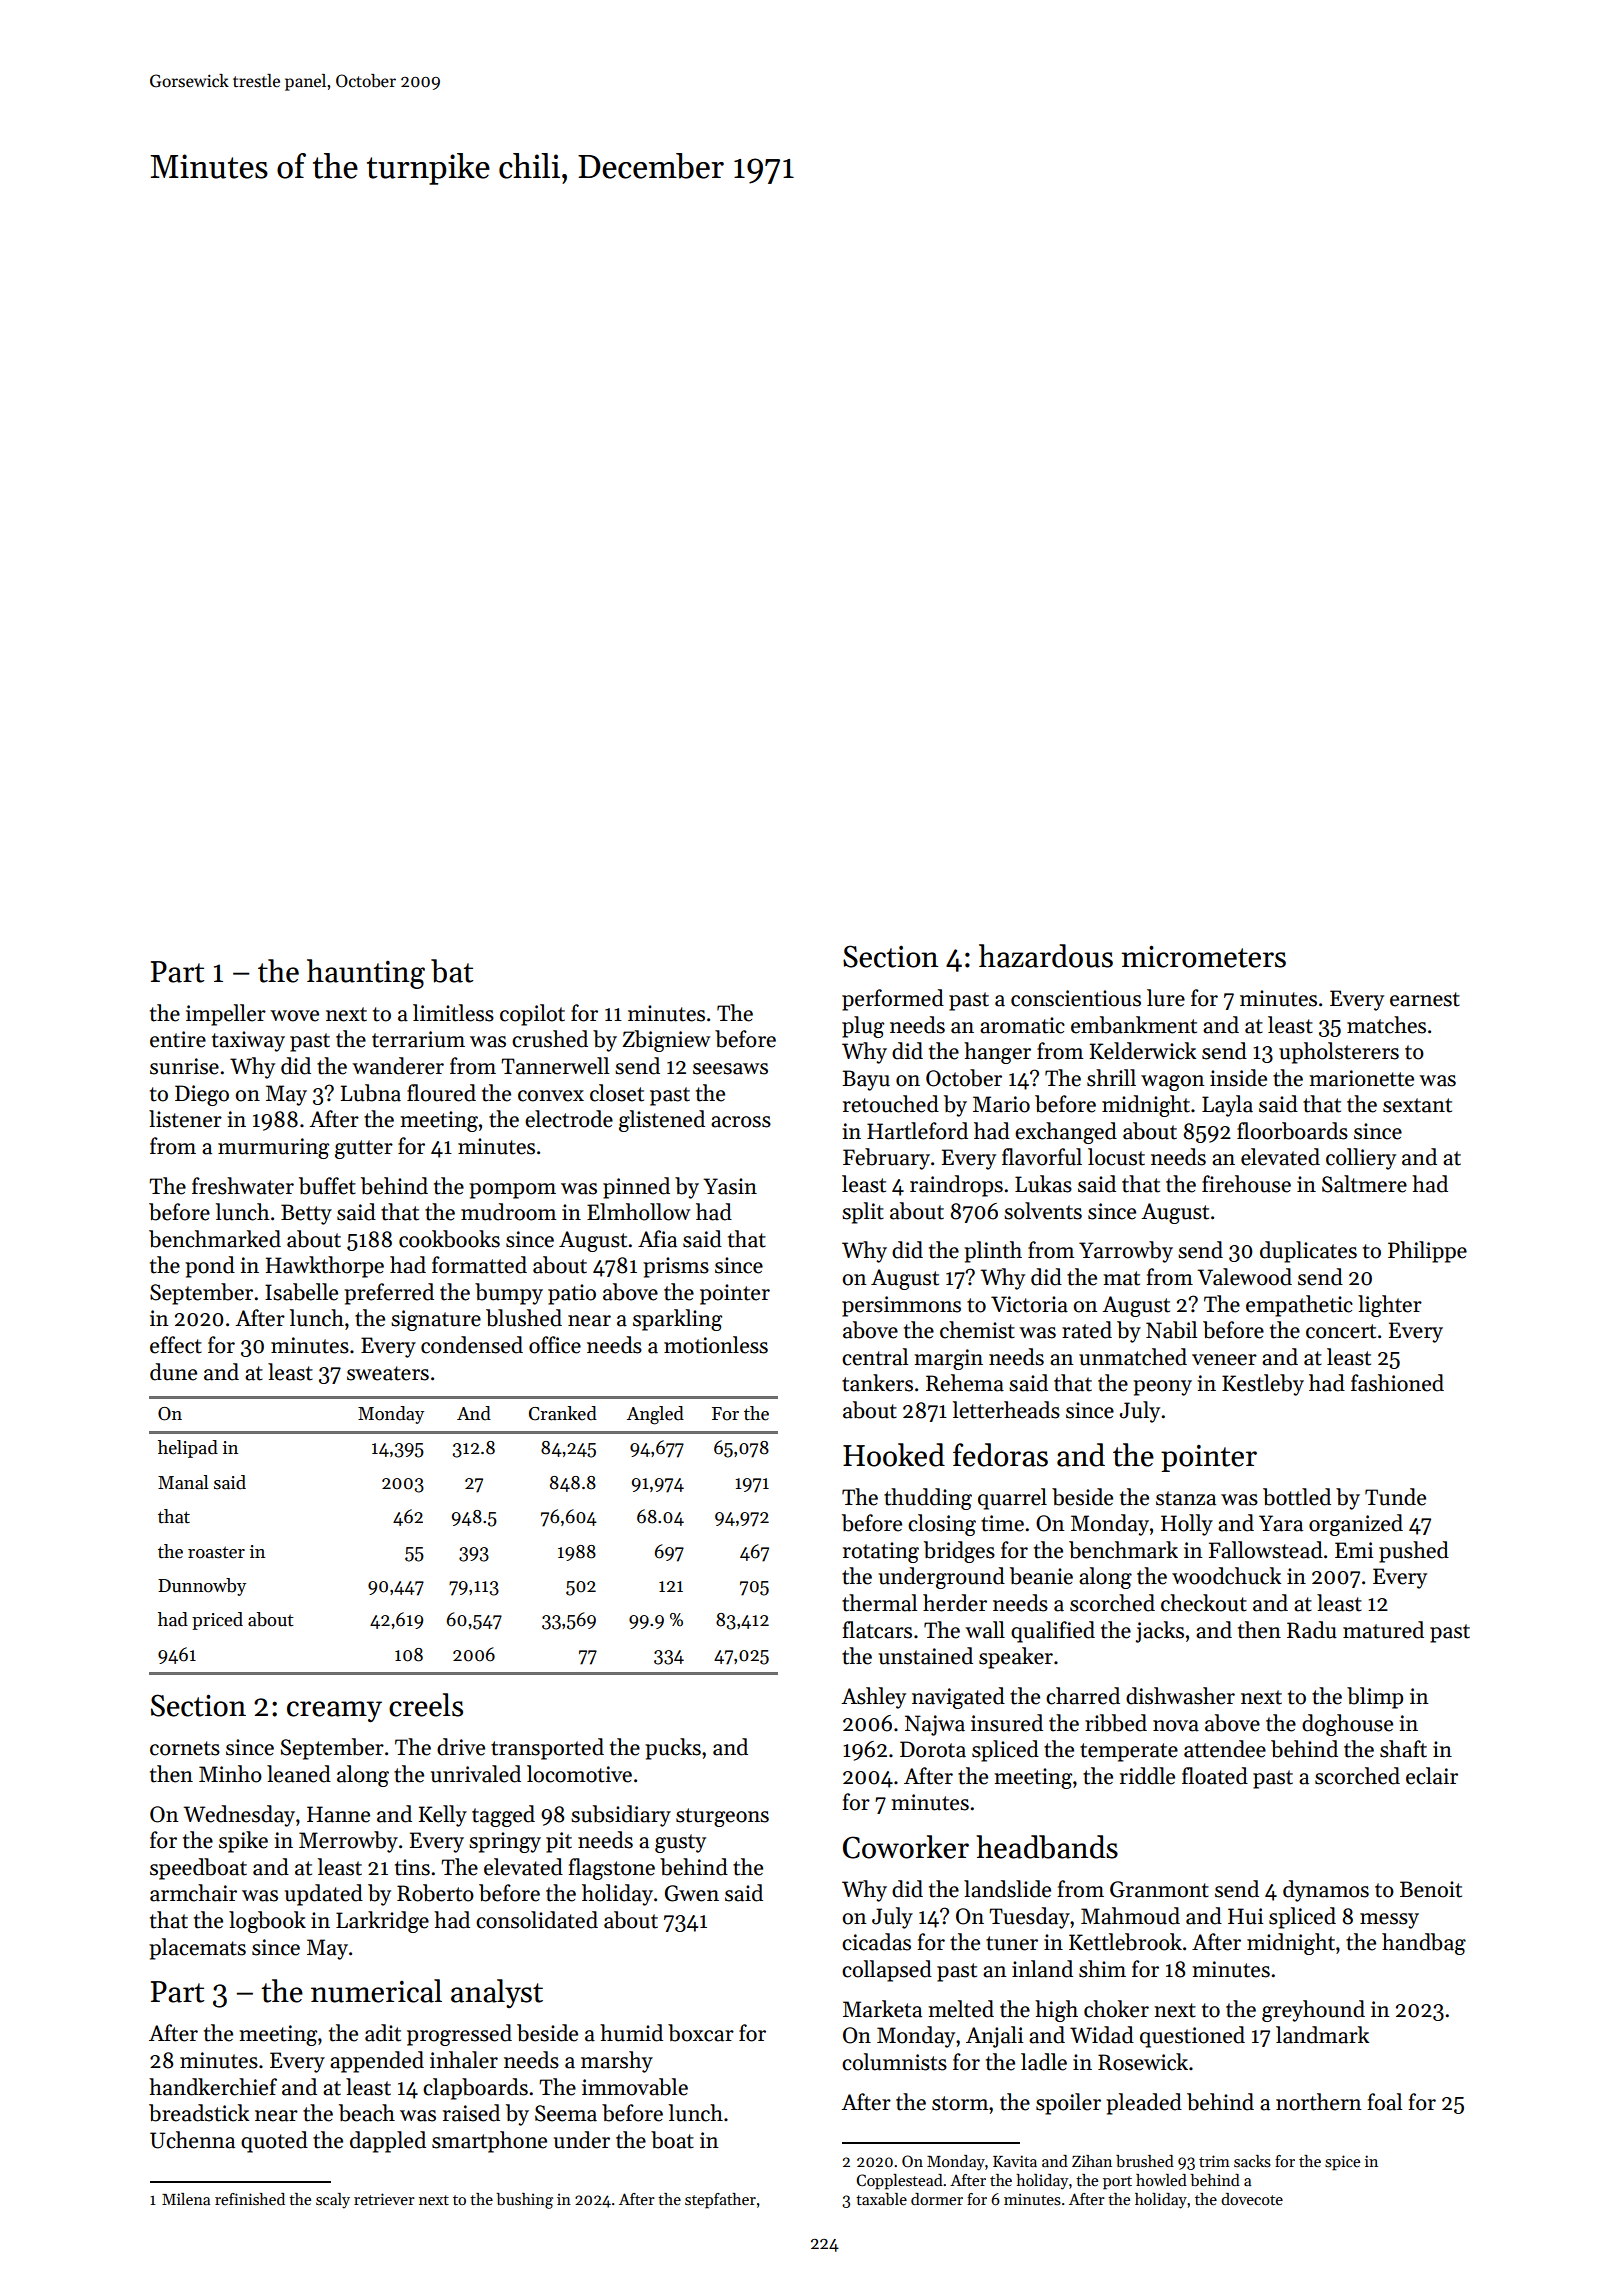  What do you see at coordinates (1238, 1078) in the page?
I see `inside` at bounding box center [1238, 1078].
